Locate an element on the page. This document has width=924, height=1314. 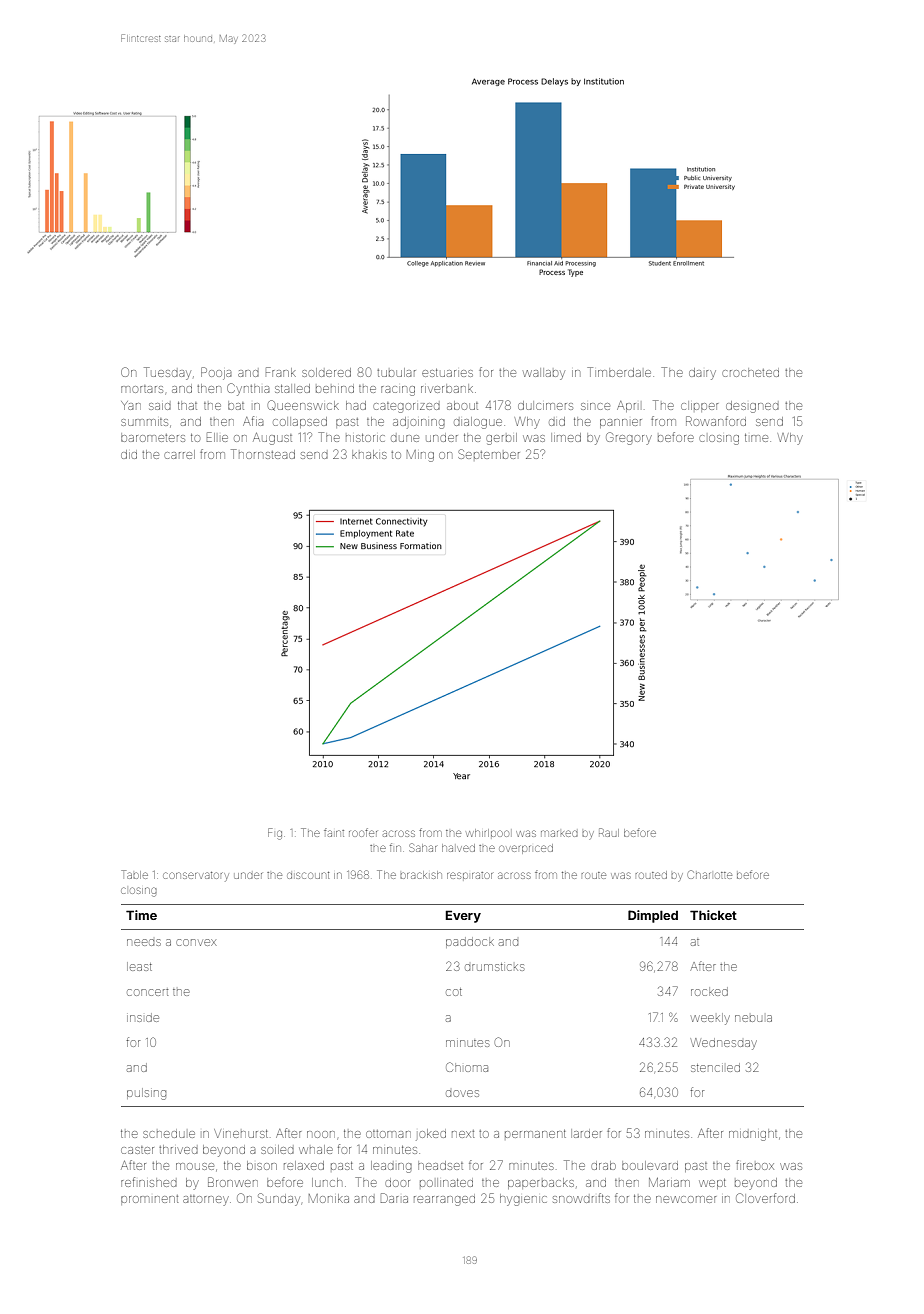
carrel is located at coordinates (179, 454).
